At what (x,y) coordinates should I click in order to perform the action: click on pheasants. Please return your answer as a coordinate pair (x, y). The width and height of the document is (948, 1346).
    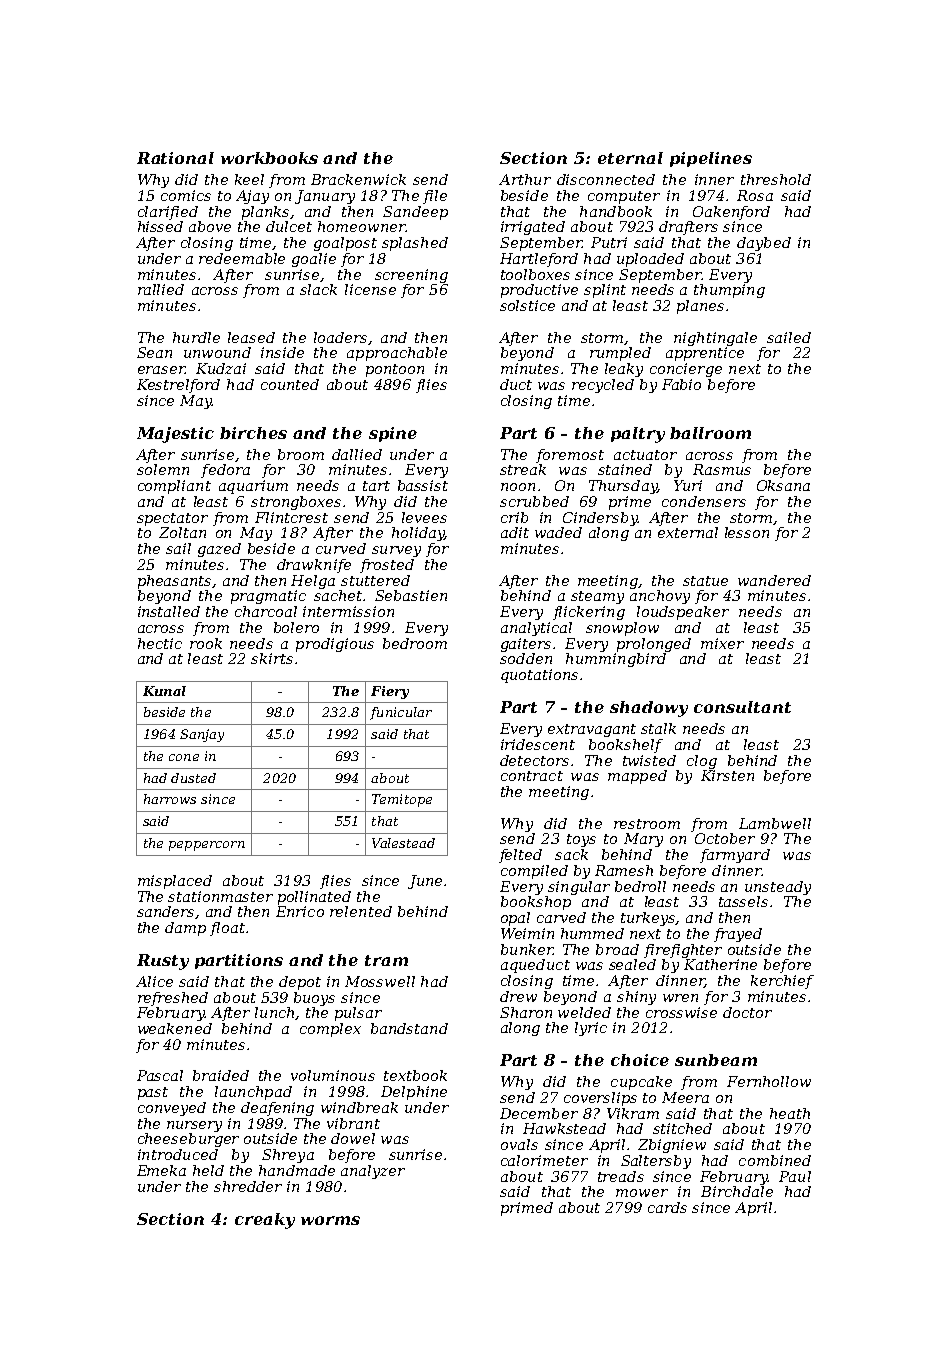
    Looking at the image, I should click on (174, 582).
